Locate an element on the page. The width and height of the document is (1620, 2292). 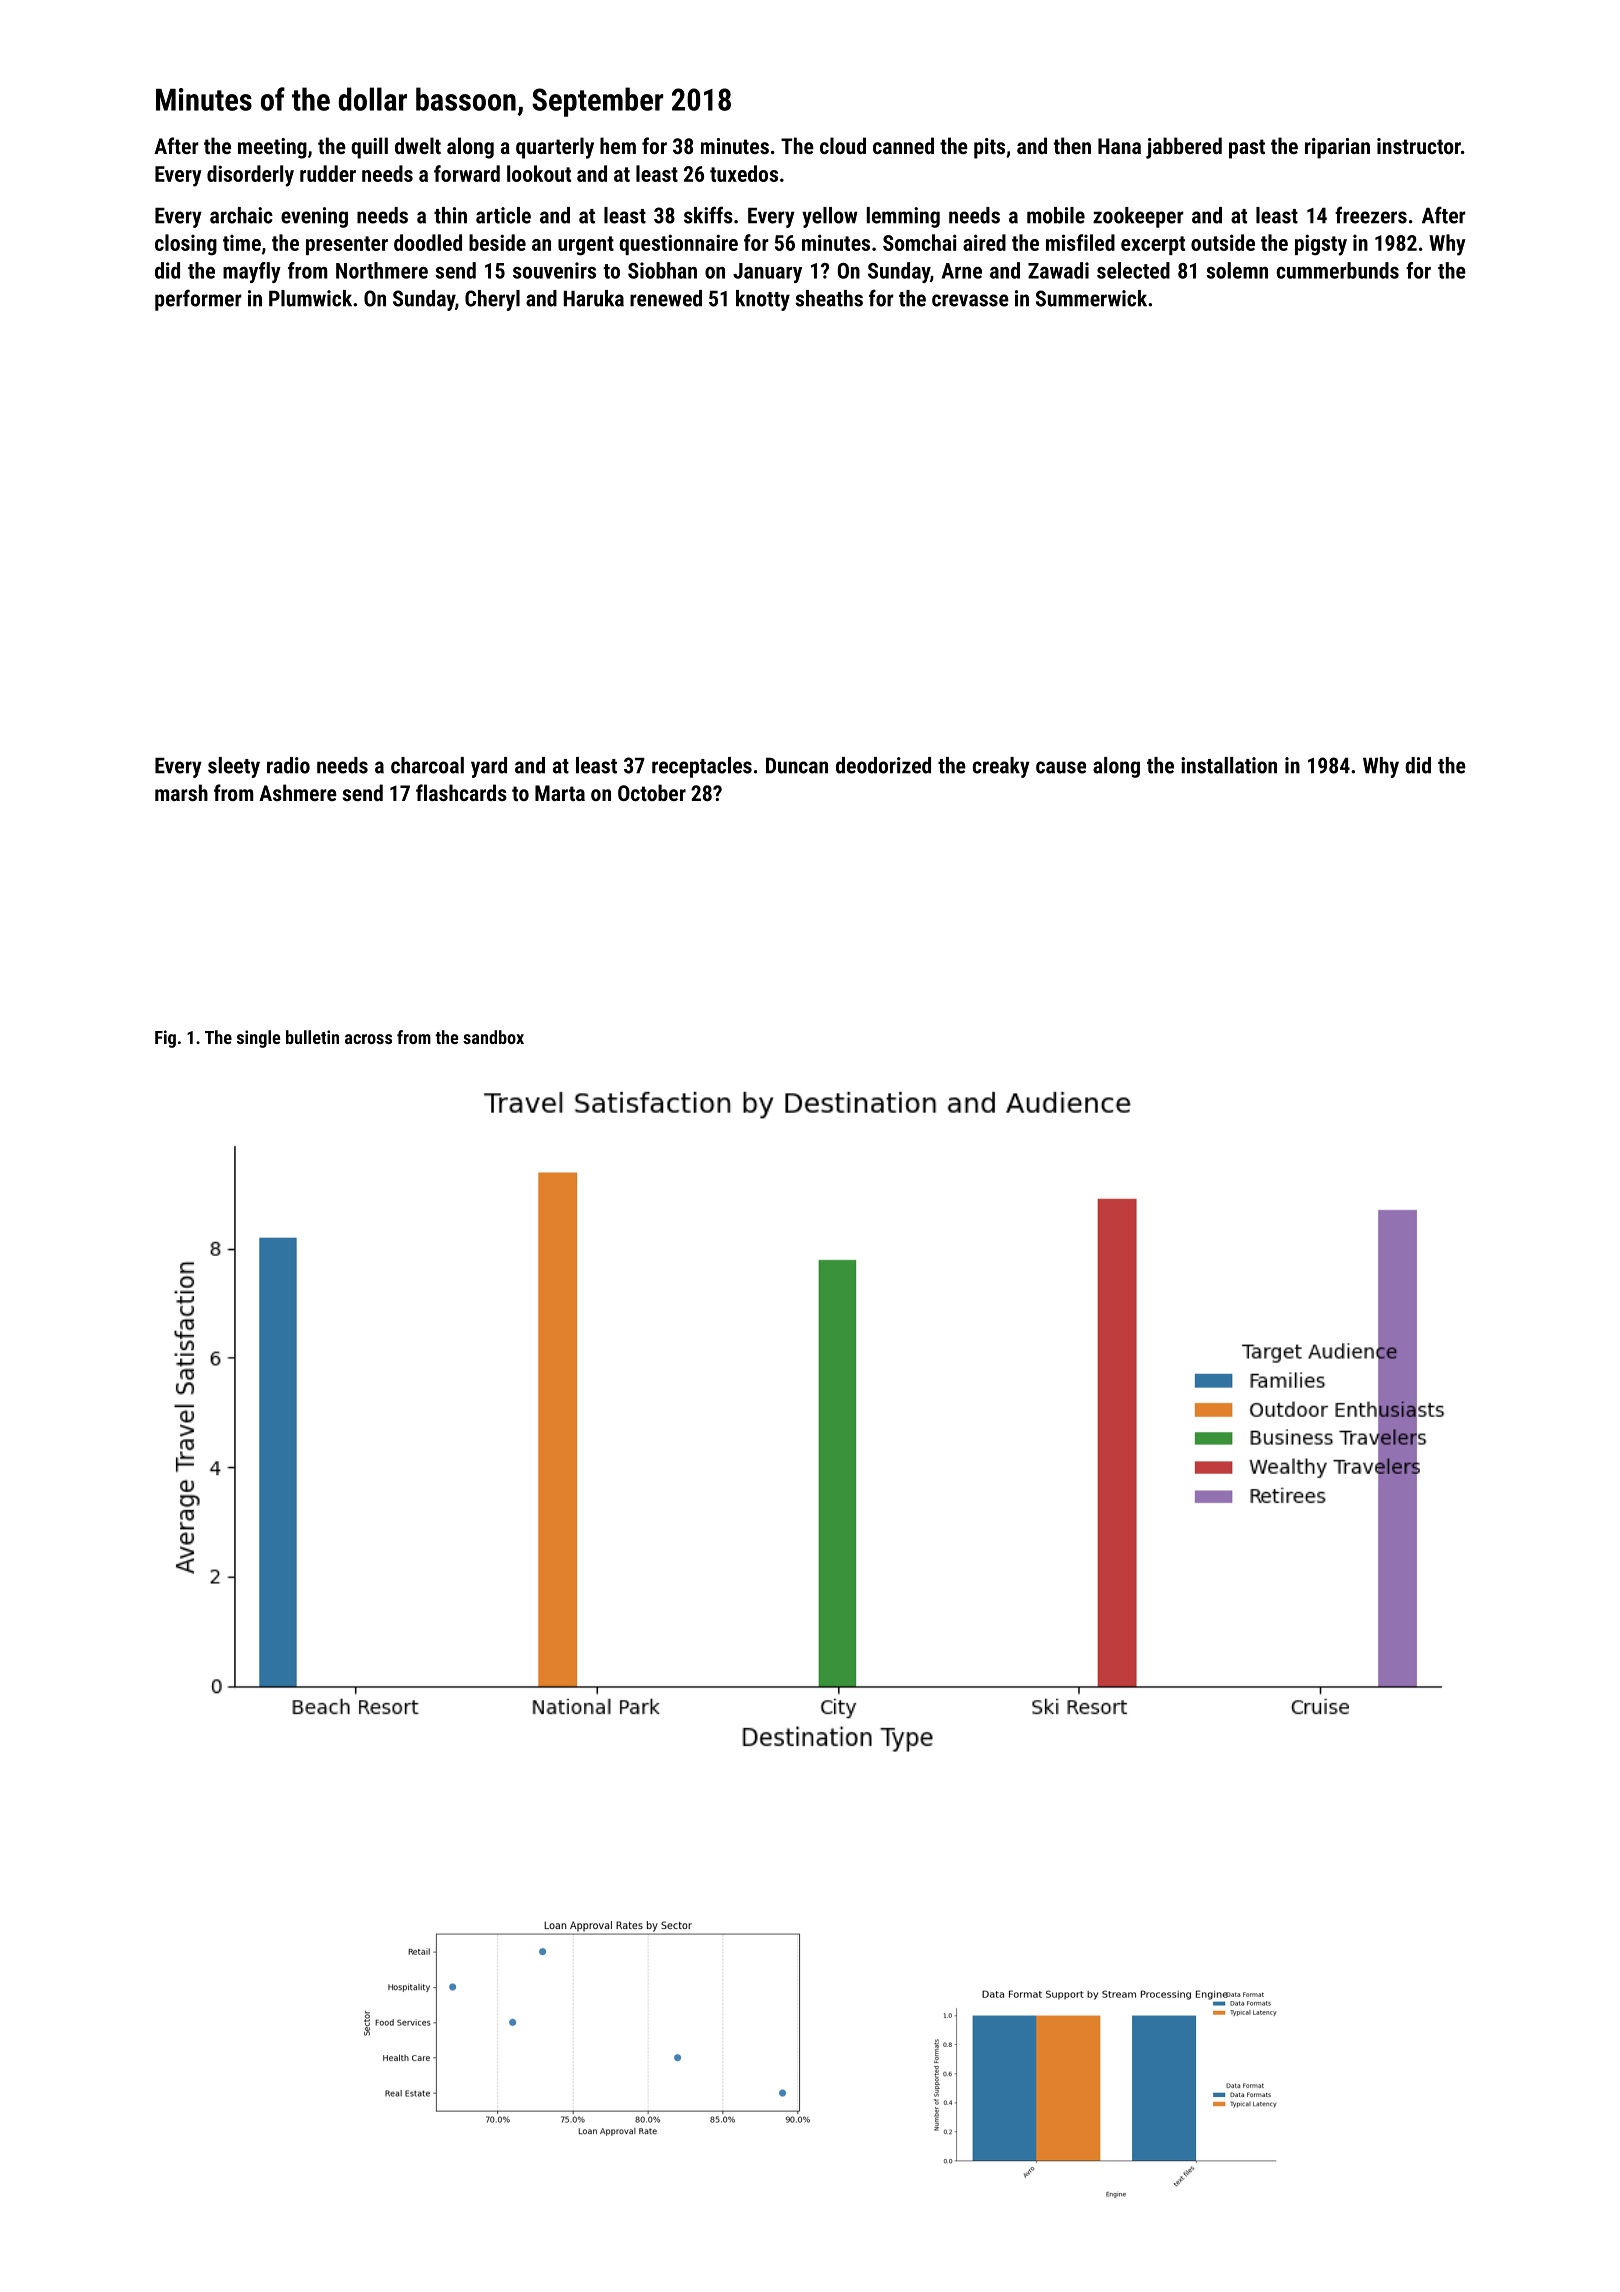
crevasse is located at coordinates (970, 300).
